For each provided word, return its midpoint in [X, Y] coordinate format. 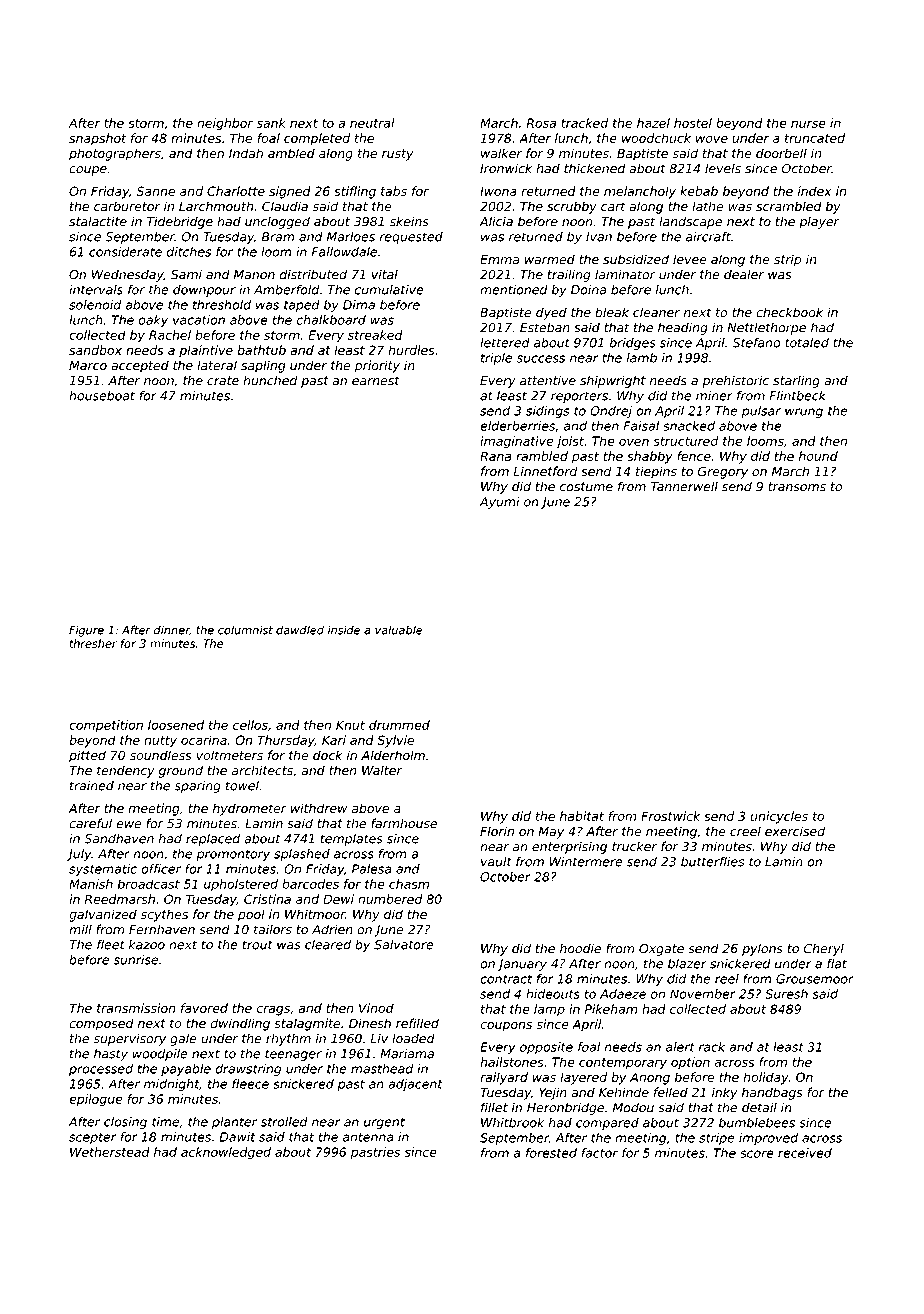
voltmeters [229, 755]
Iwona [498, 191]
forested [551, 1153]
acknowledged [226, 1153]
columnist [245, 630]
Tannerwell [684, 487]
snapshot [97, 139]
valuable [399, 630]
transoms [797, 487]
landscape [690, 223]
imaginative [517, 442]
